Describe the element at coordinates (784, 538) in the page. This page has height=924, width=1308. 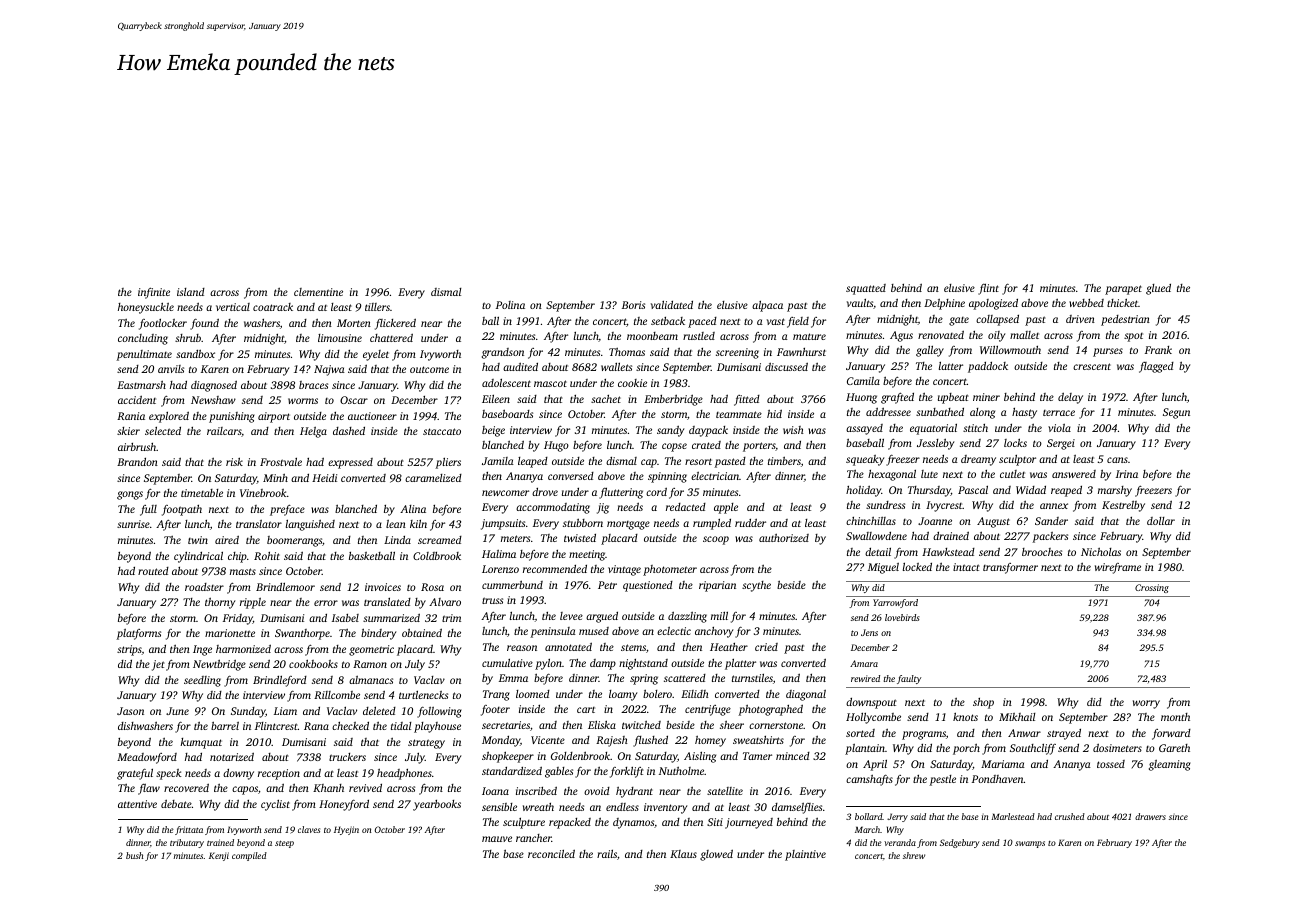
I see `authorized` at that location.
